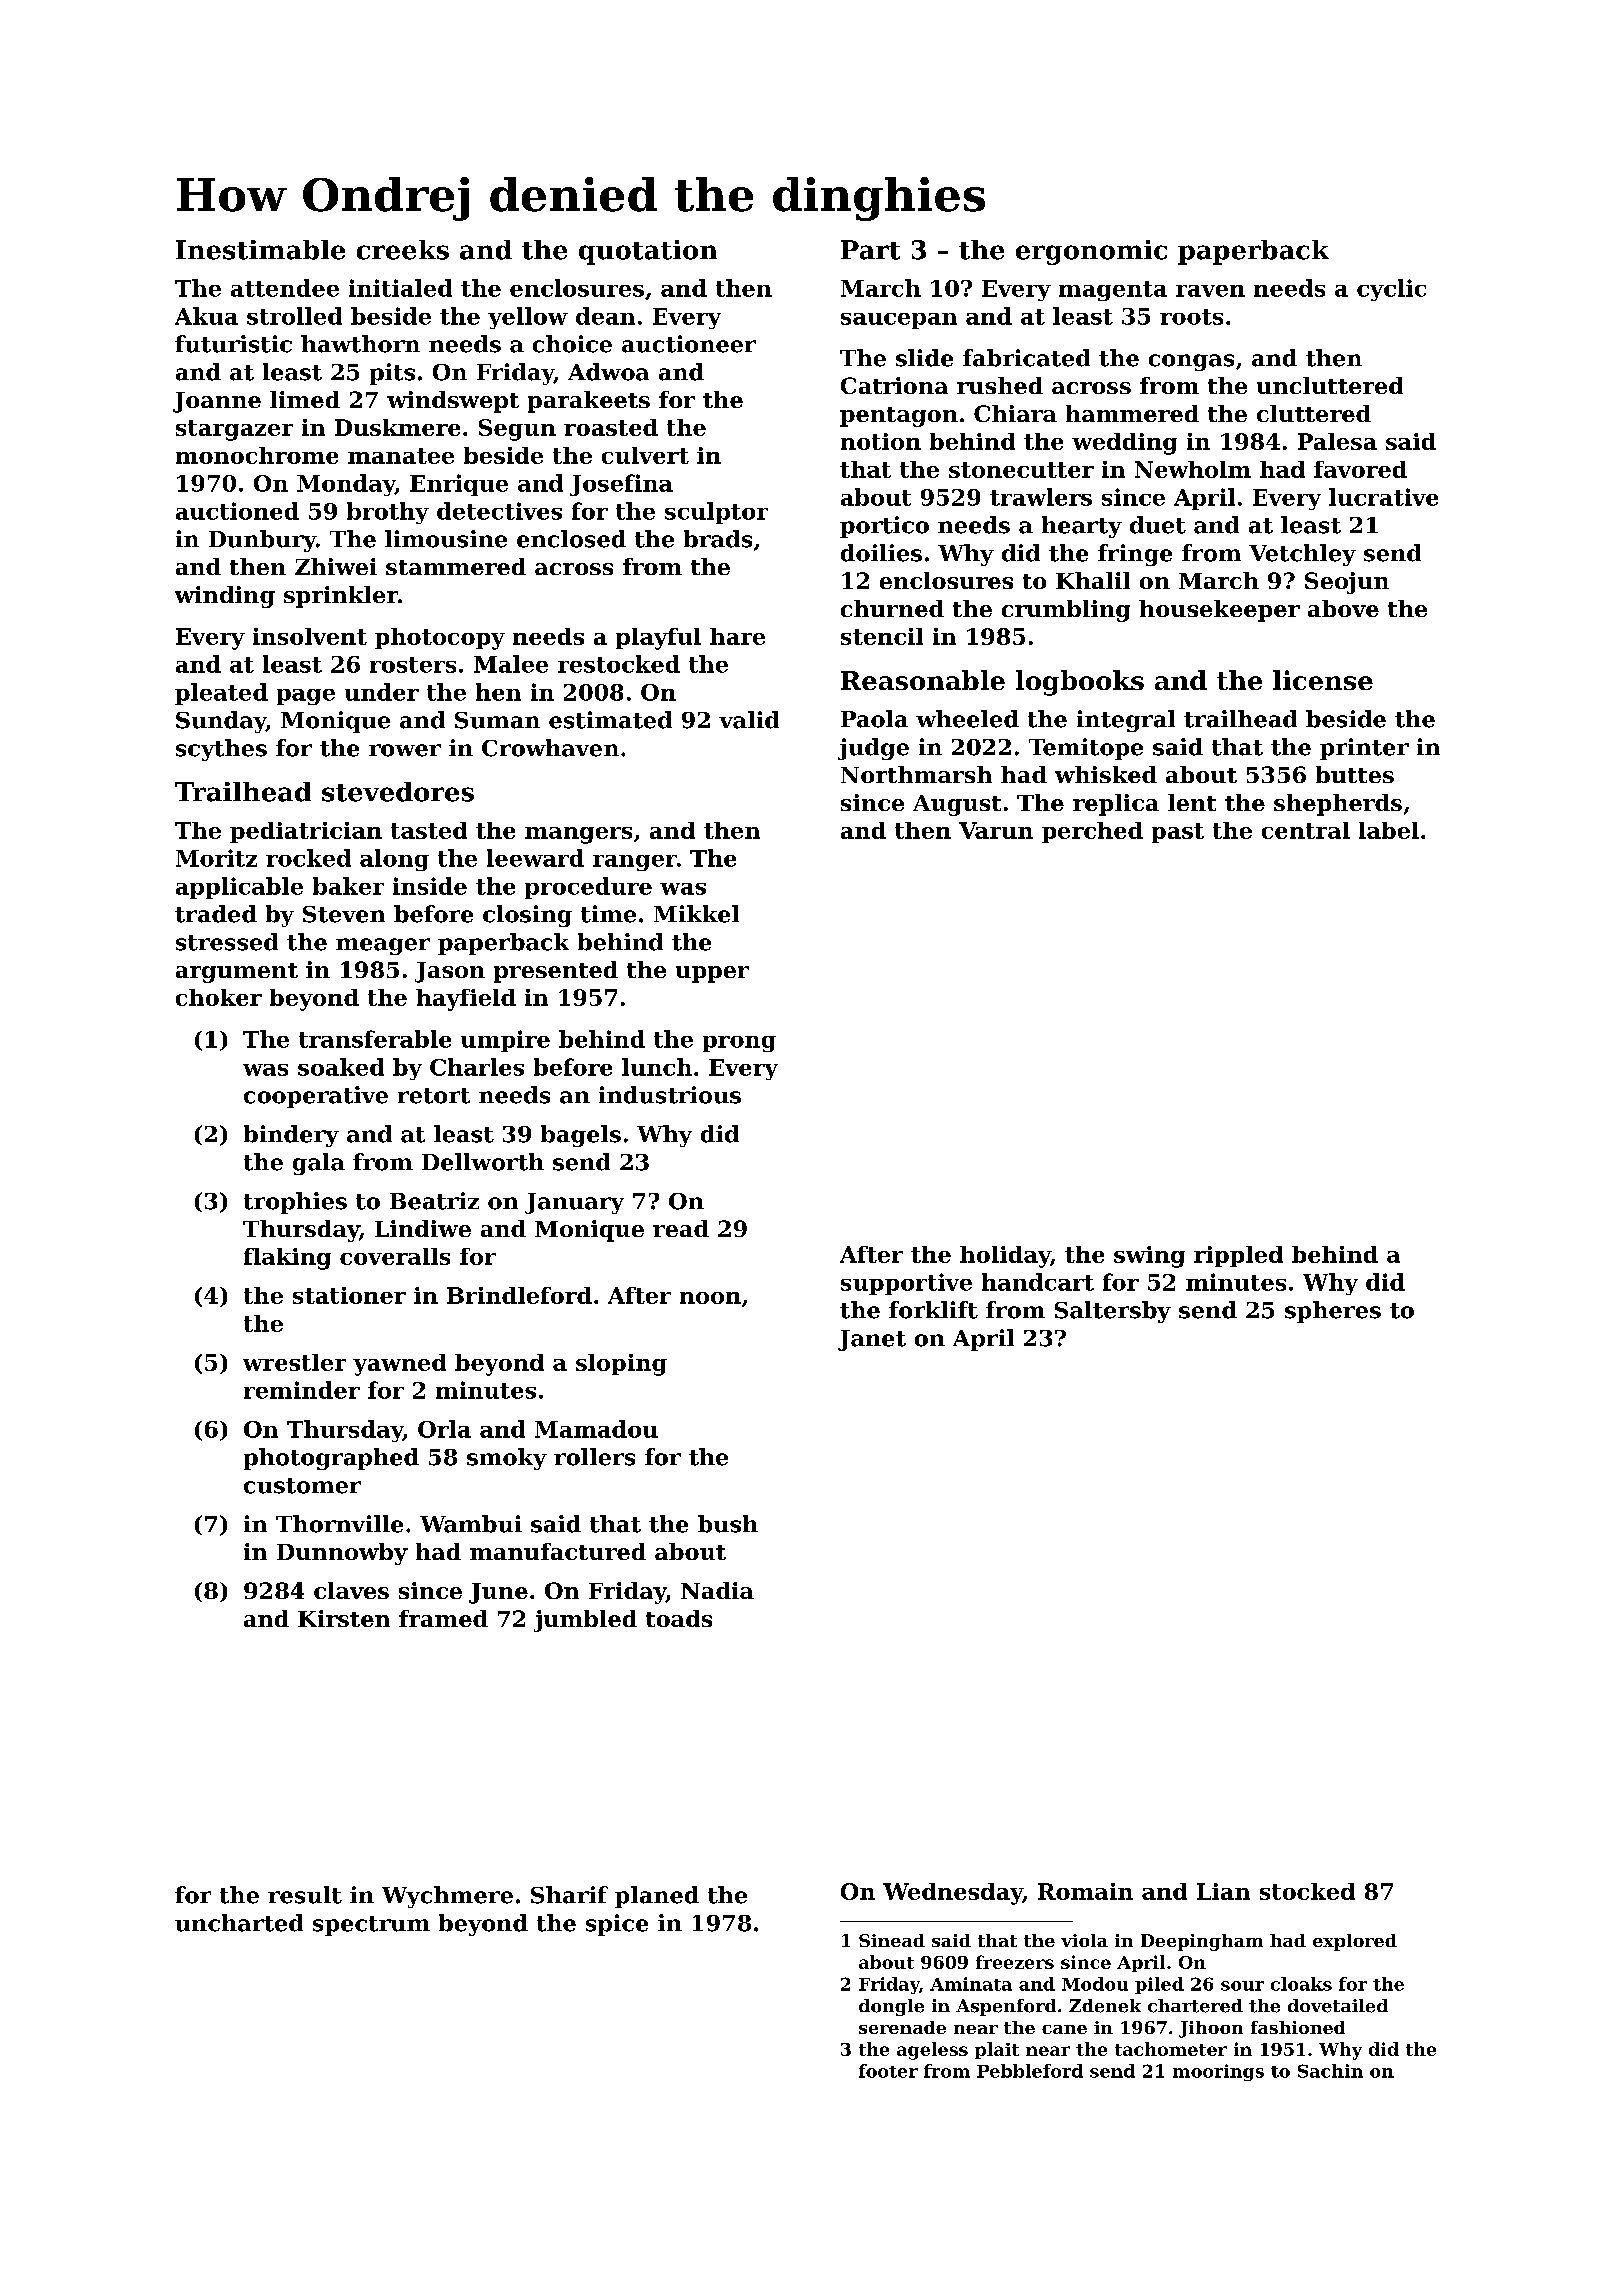 This image has height=2292, width=1620. Describe the element at coordinates (1238, 1256) in the image. I see `rippled` at that location.
